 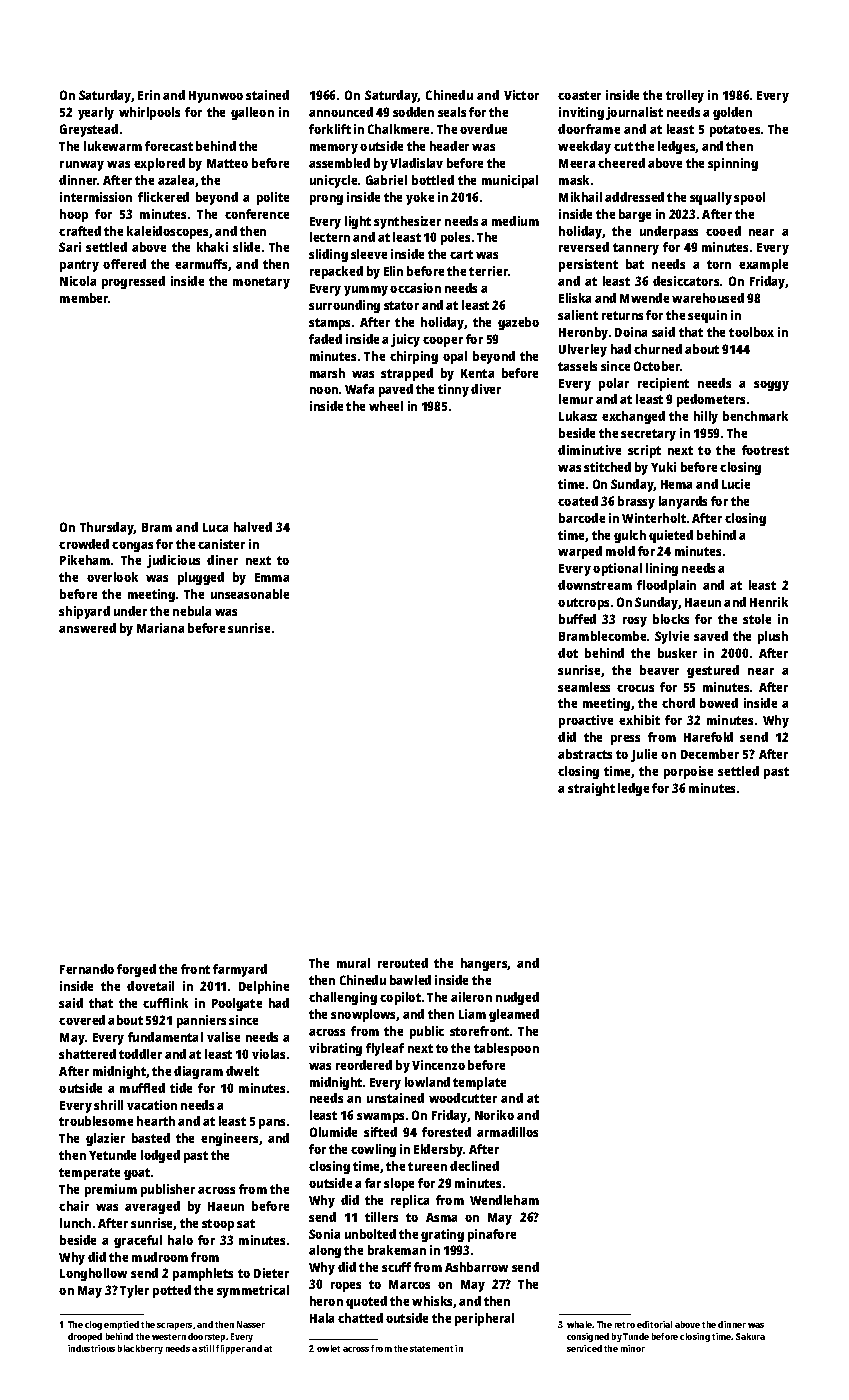 What do you see at coordinates (521, 95) in the image?
I see `Victor` at bounding box center [521, 95].
